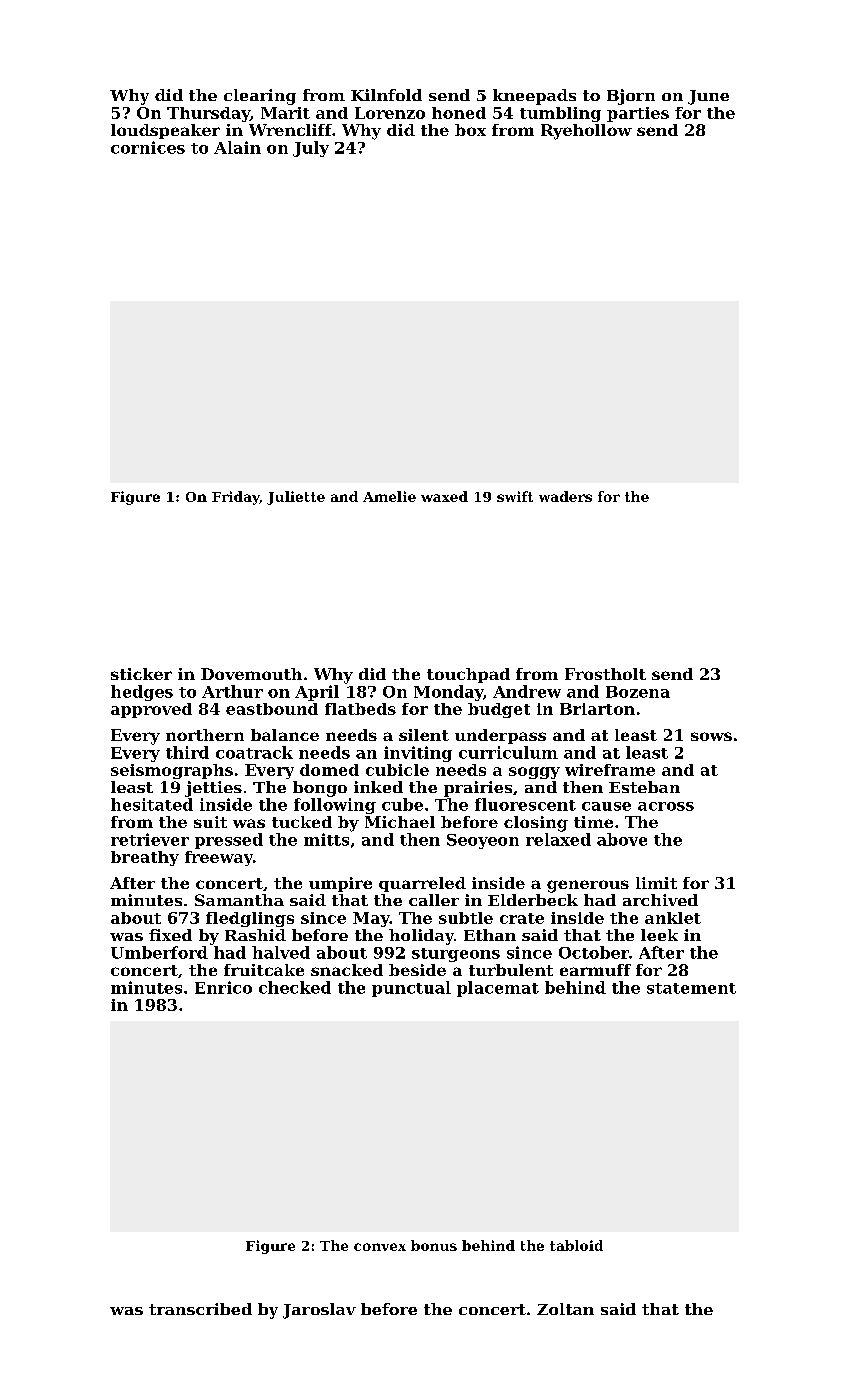 This screenshot has height=1400, width=849. Describe the element at coordinates (390, 113) in the screenshot. I see `Lorenzo` at that location.
